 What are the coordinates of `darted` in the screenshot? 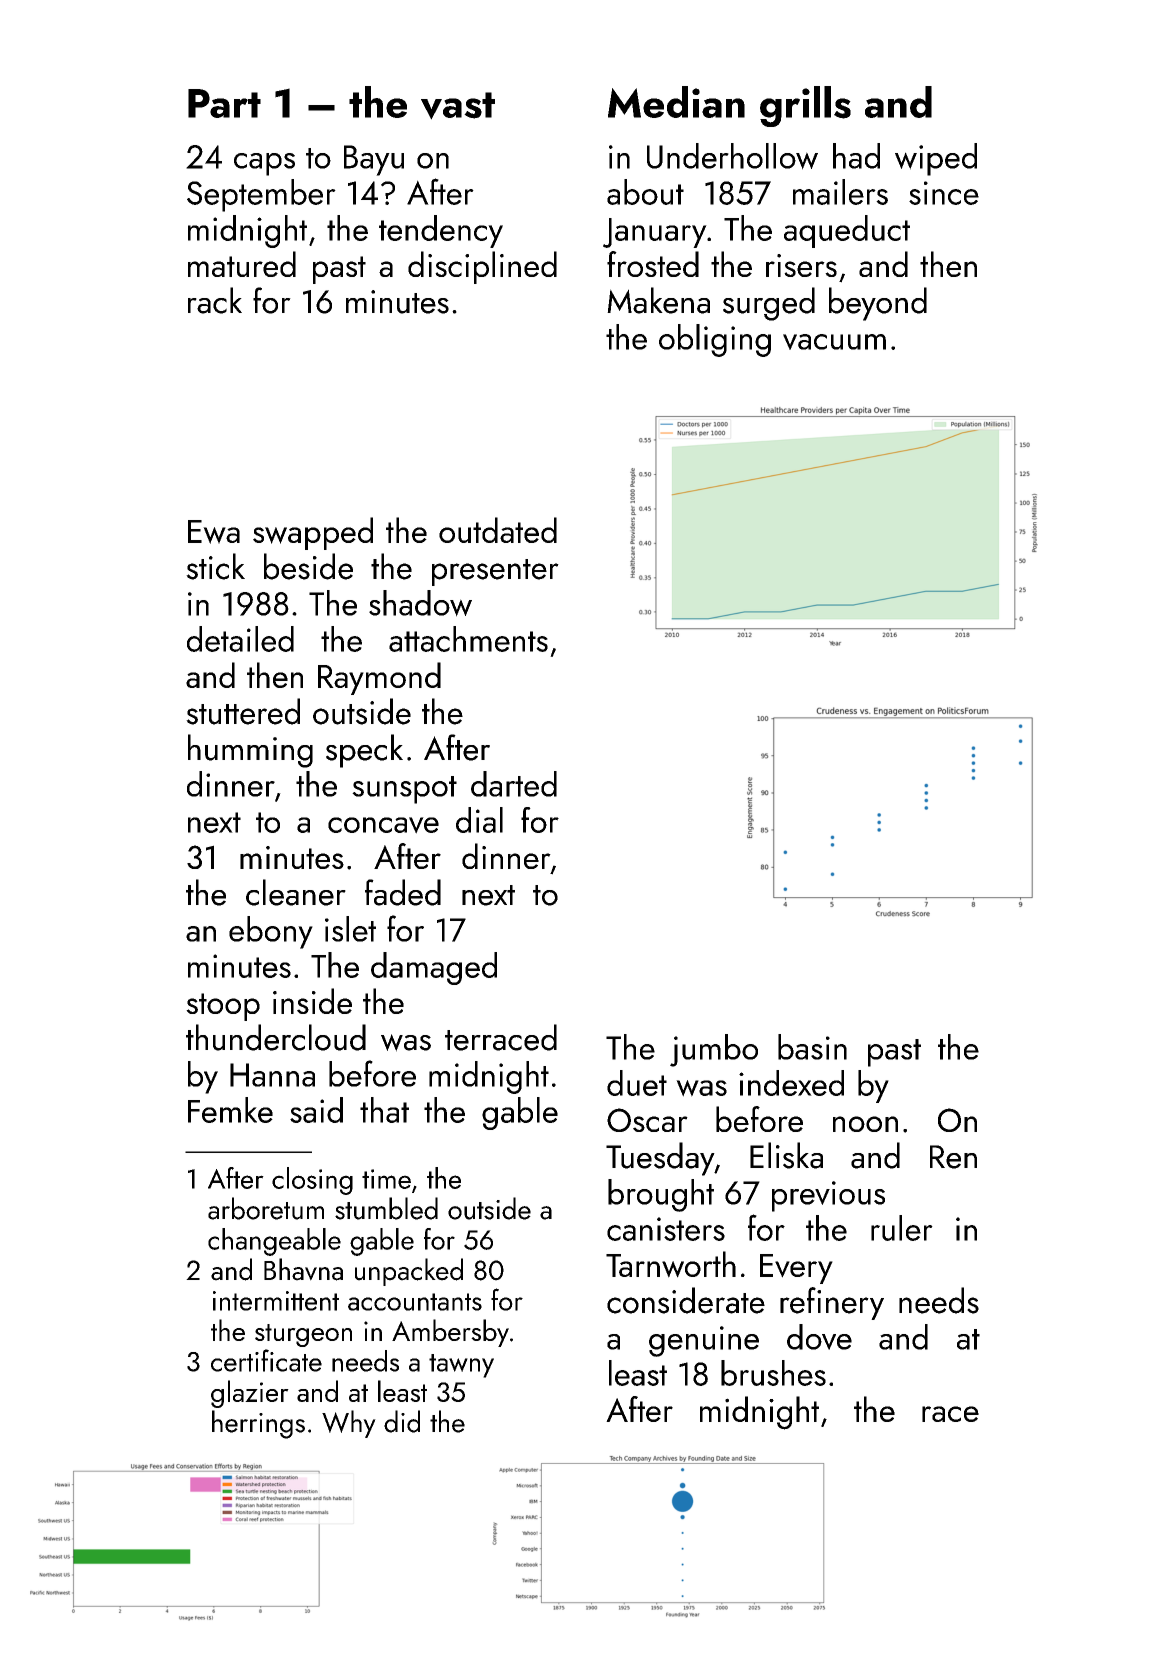 It's located at (514, 784).
